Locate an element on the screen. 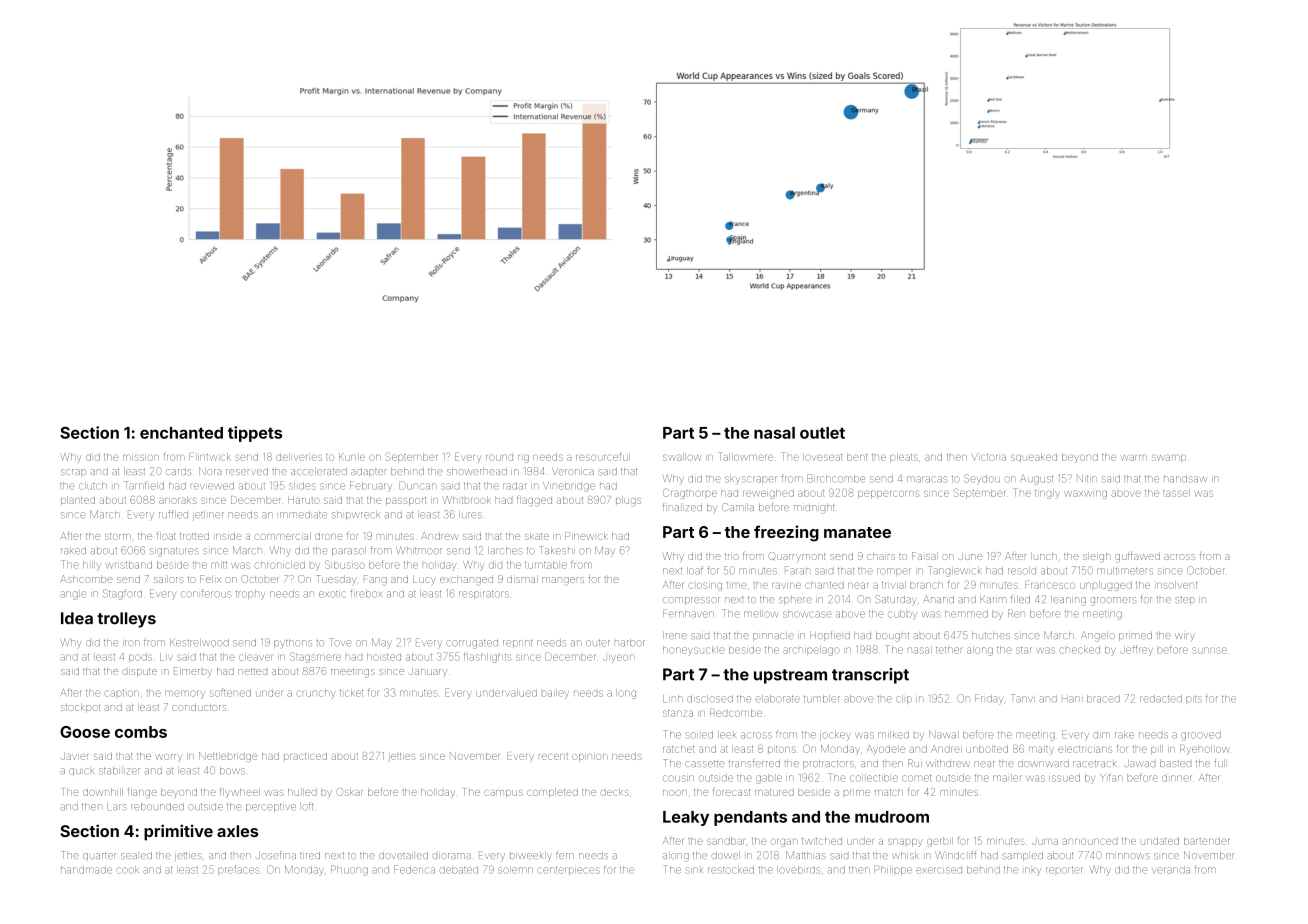 This screenshot has height=924, width=1308. storm is located at coordinates (118, 536).
